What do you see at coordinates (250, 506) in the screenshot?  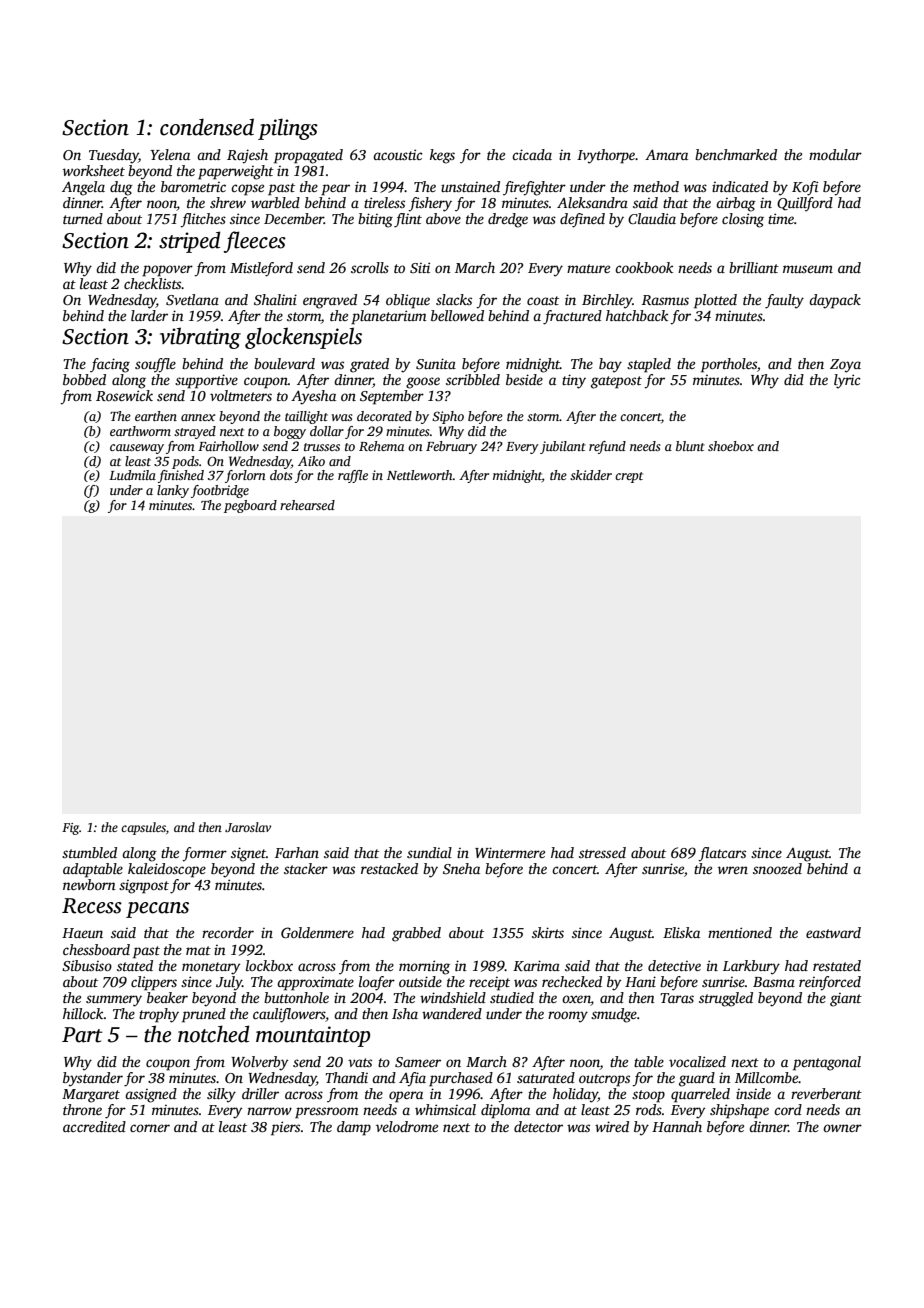 I see `pegboard` at bounding box center [250, 506].
